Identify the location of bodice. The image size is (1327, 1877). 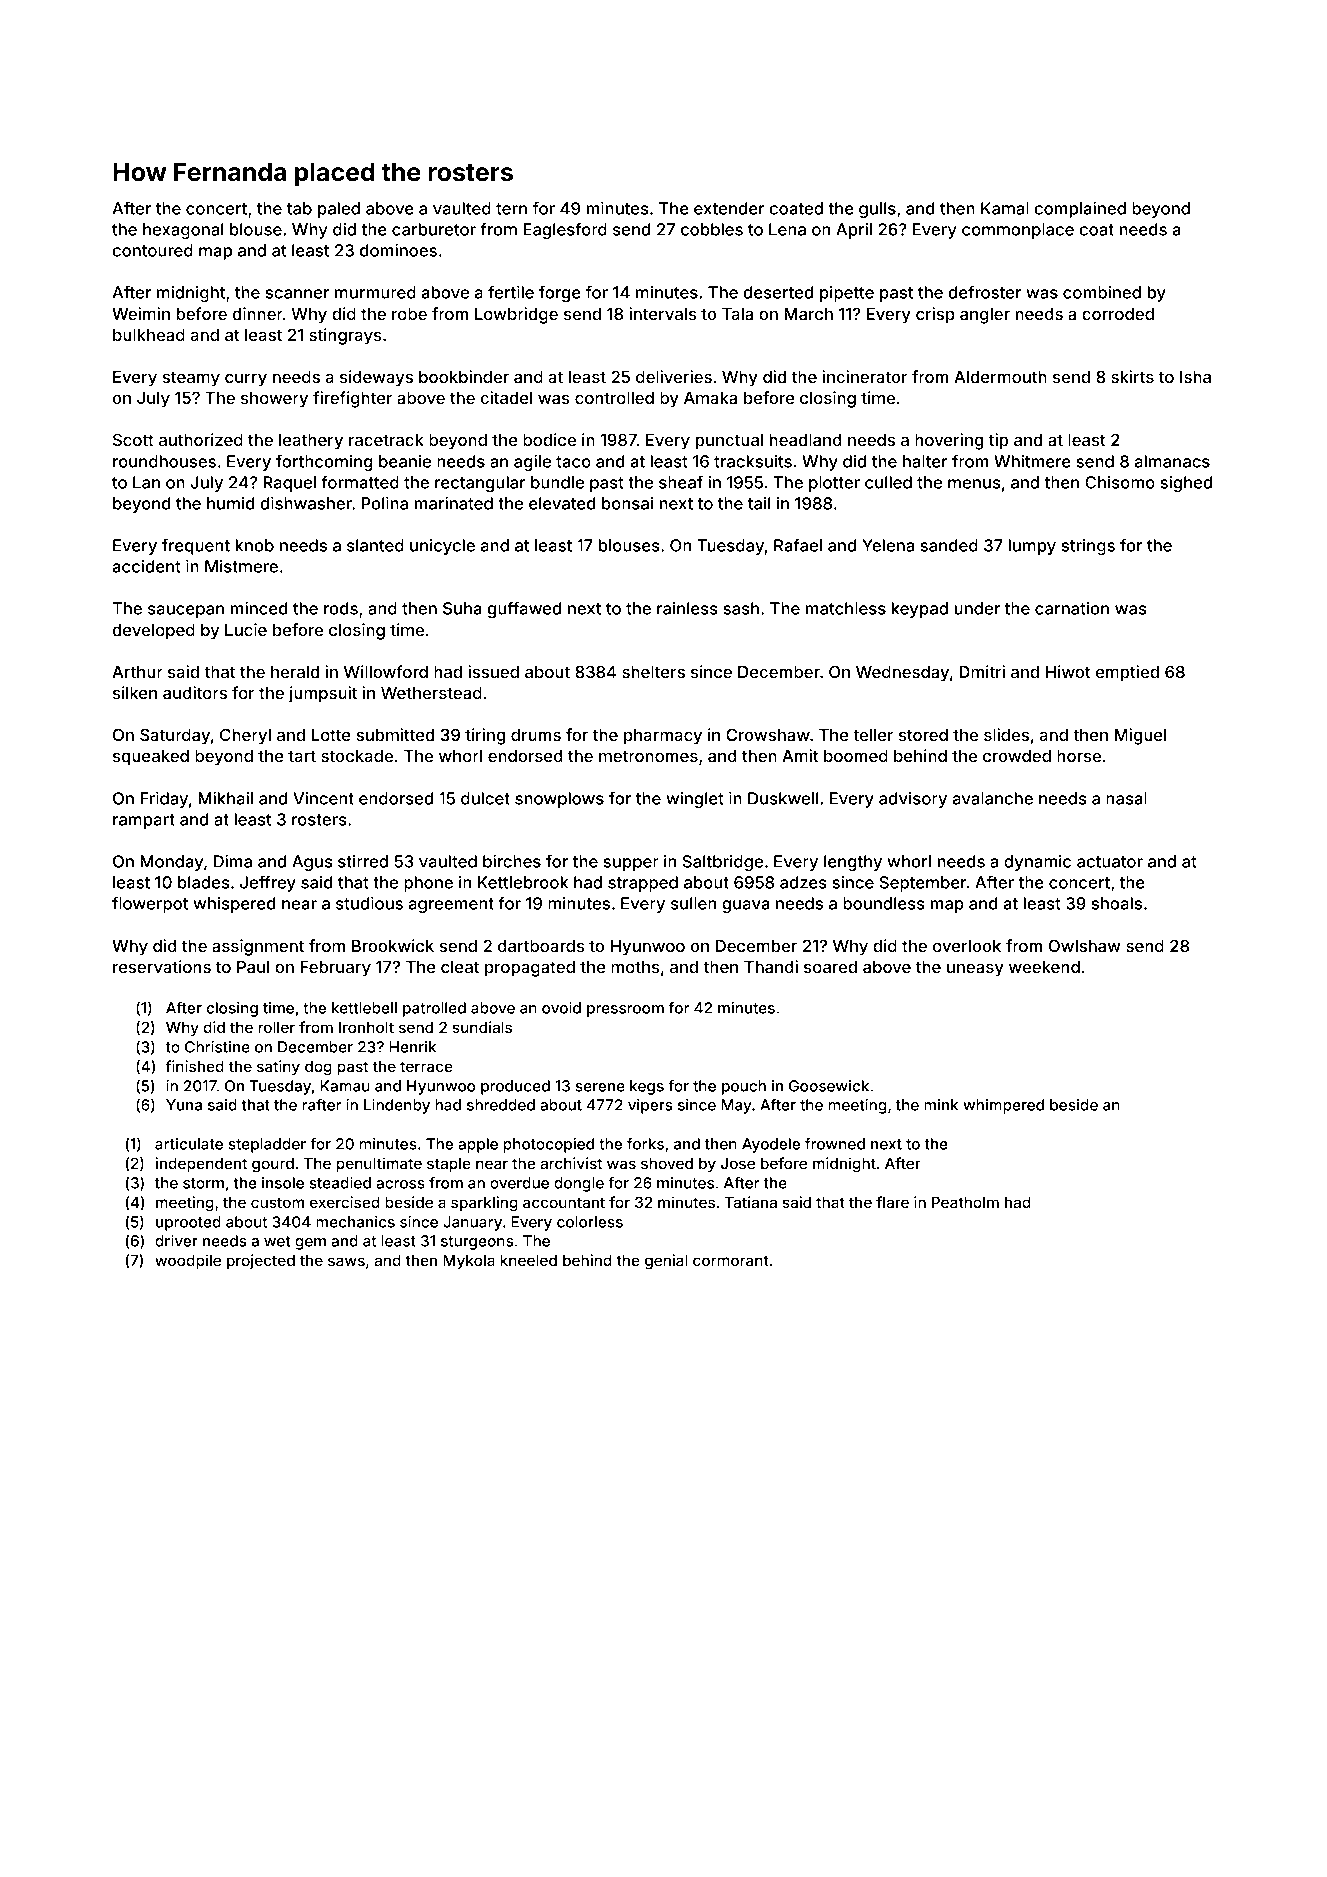
(549, 439).
